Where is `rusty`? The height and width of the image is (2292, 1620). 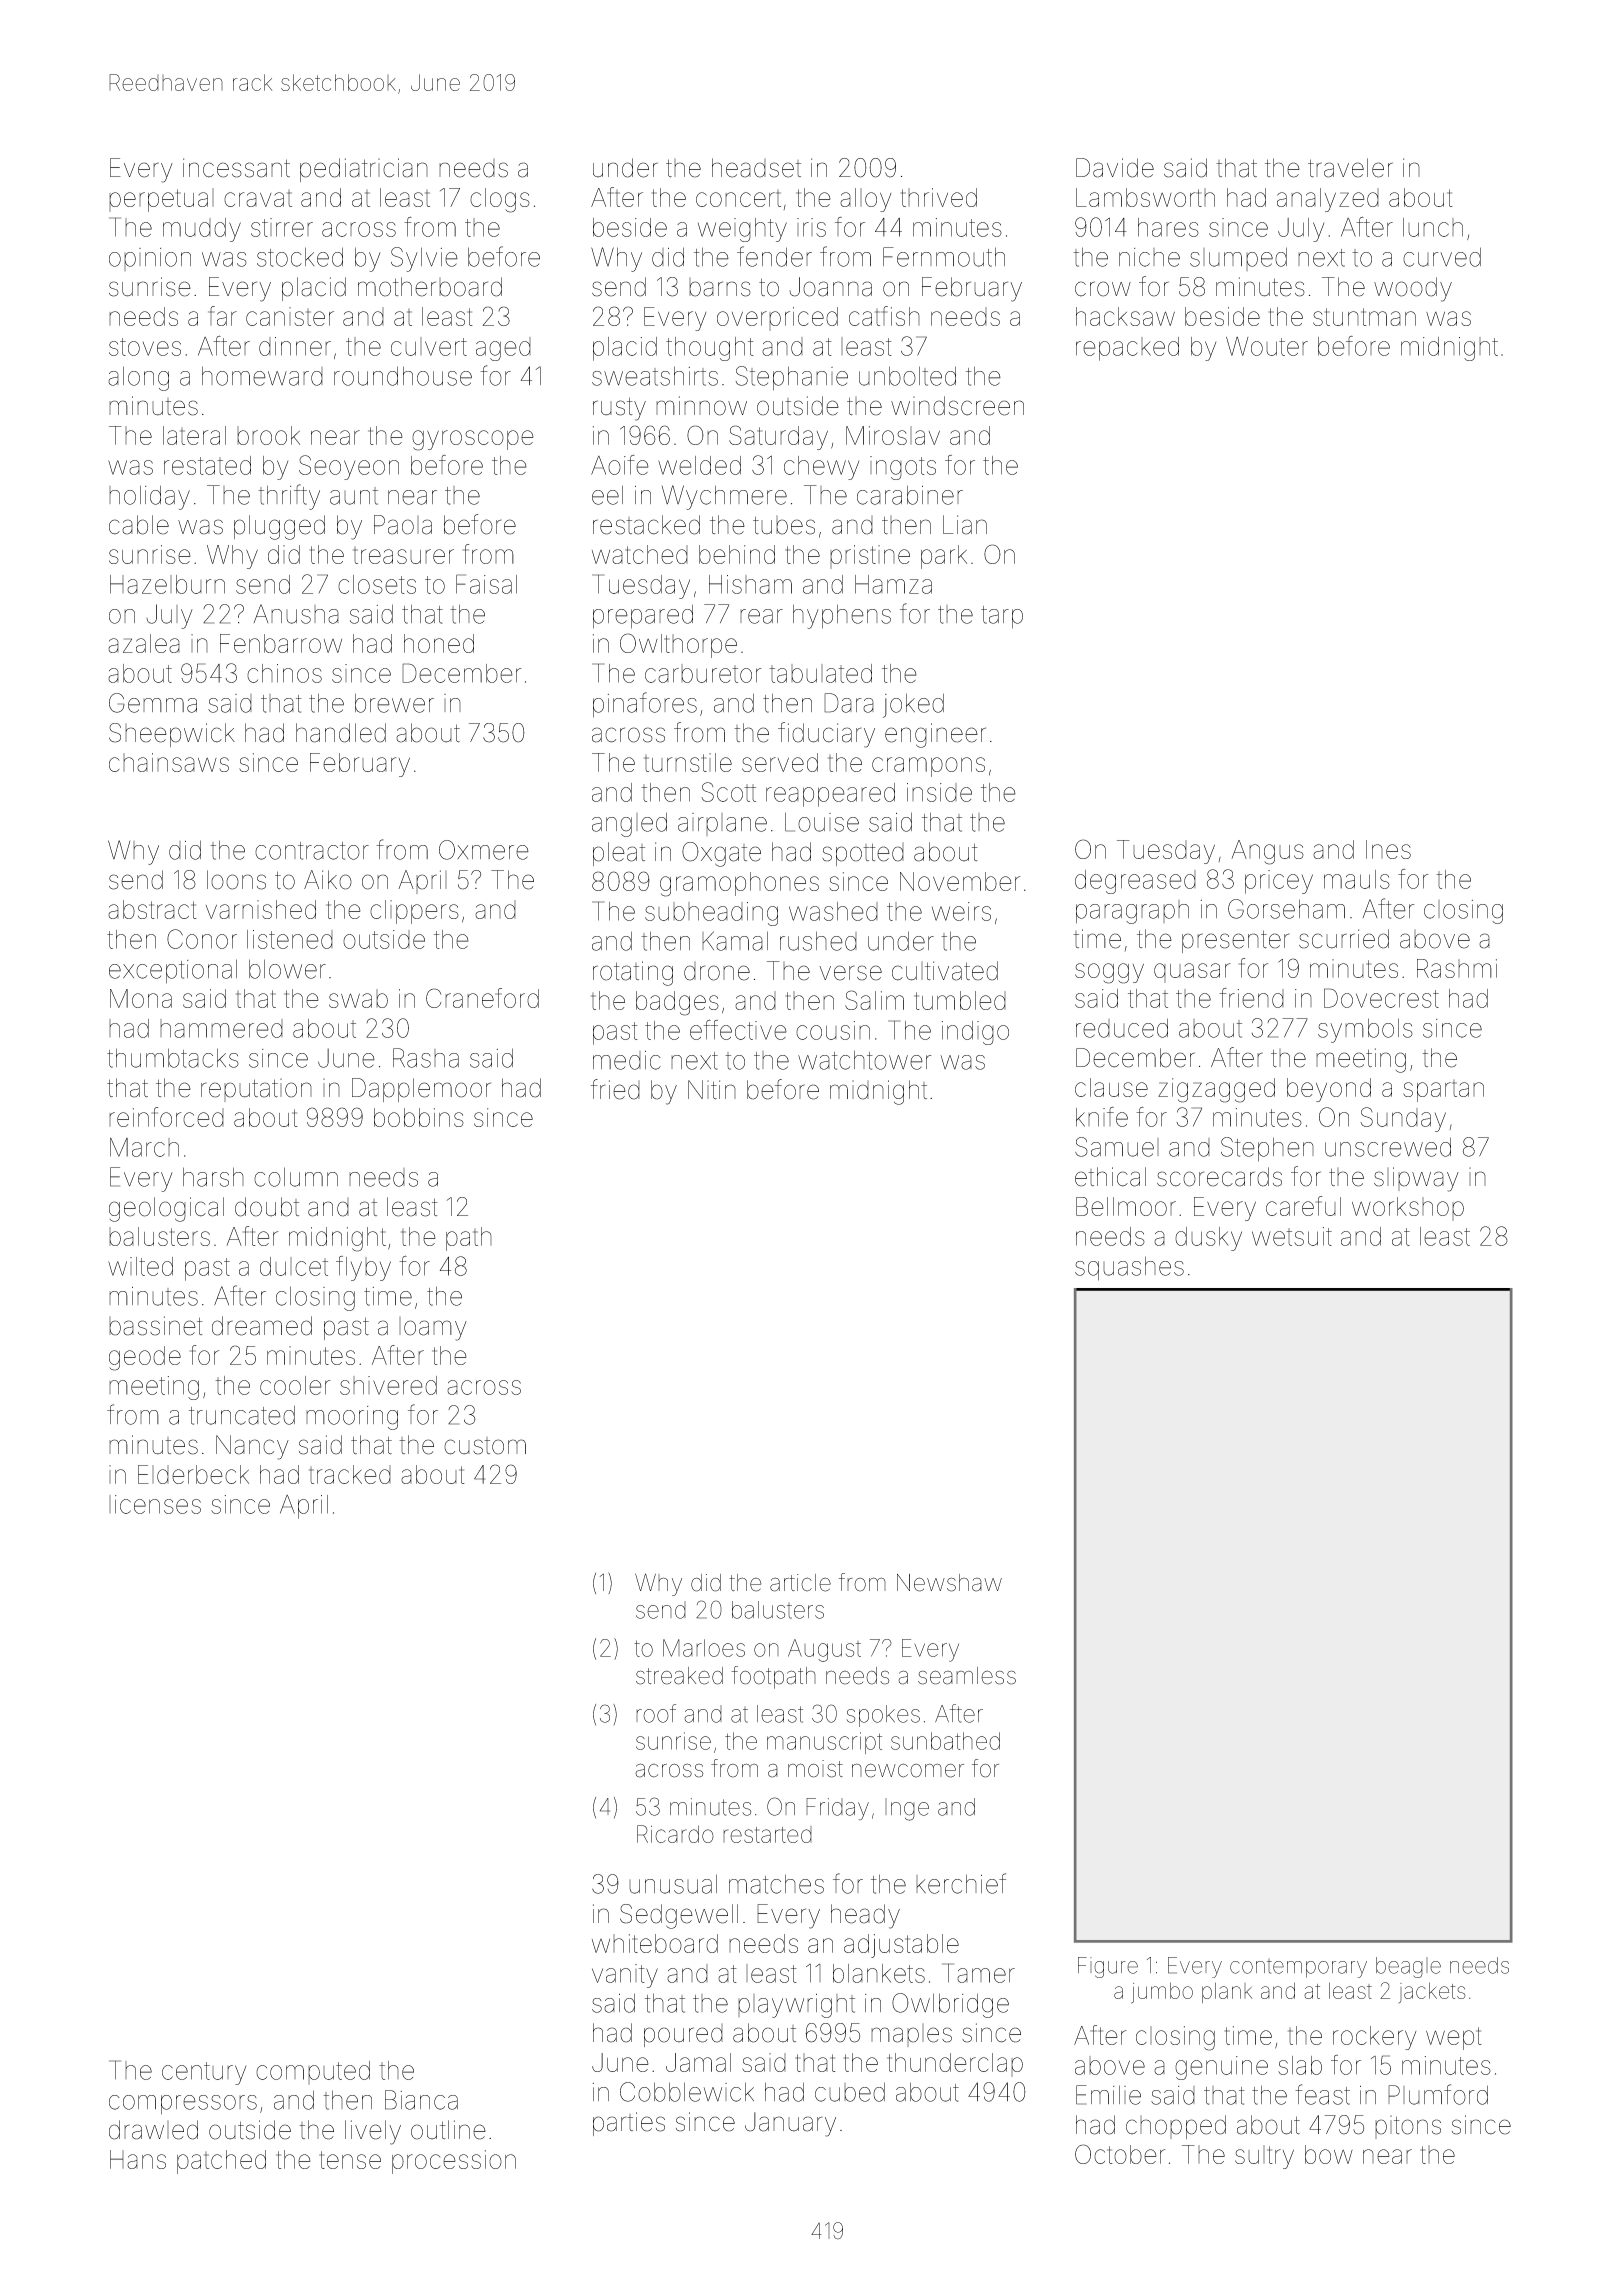
rusty is located at coordinates (619, 409).
